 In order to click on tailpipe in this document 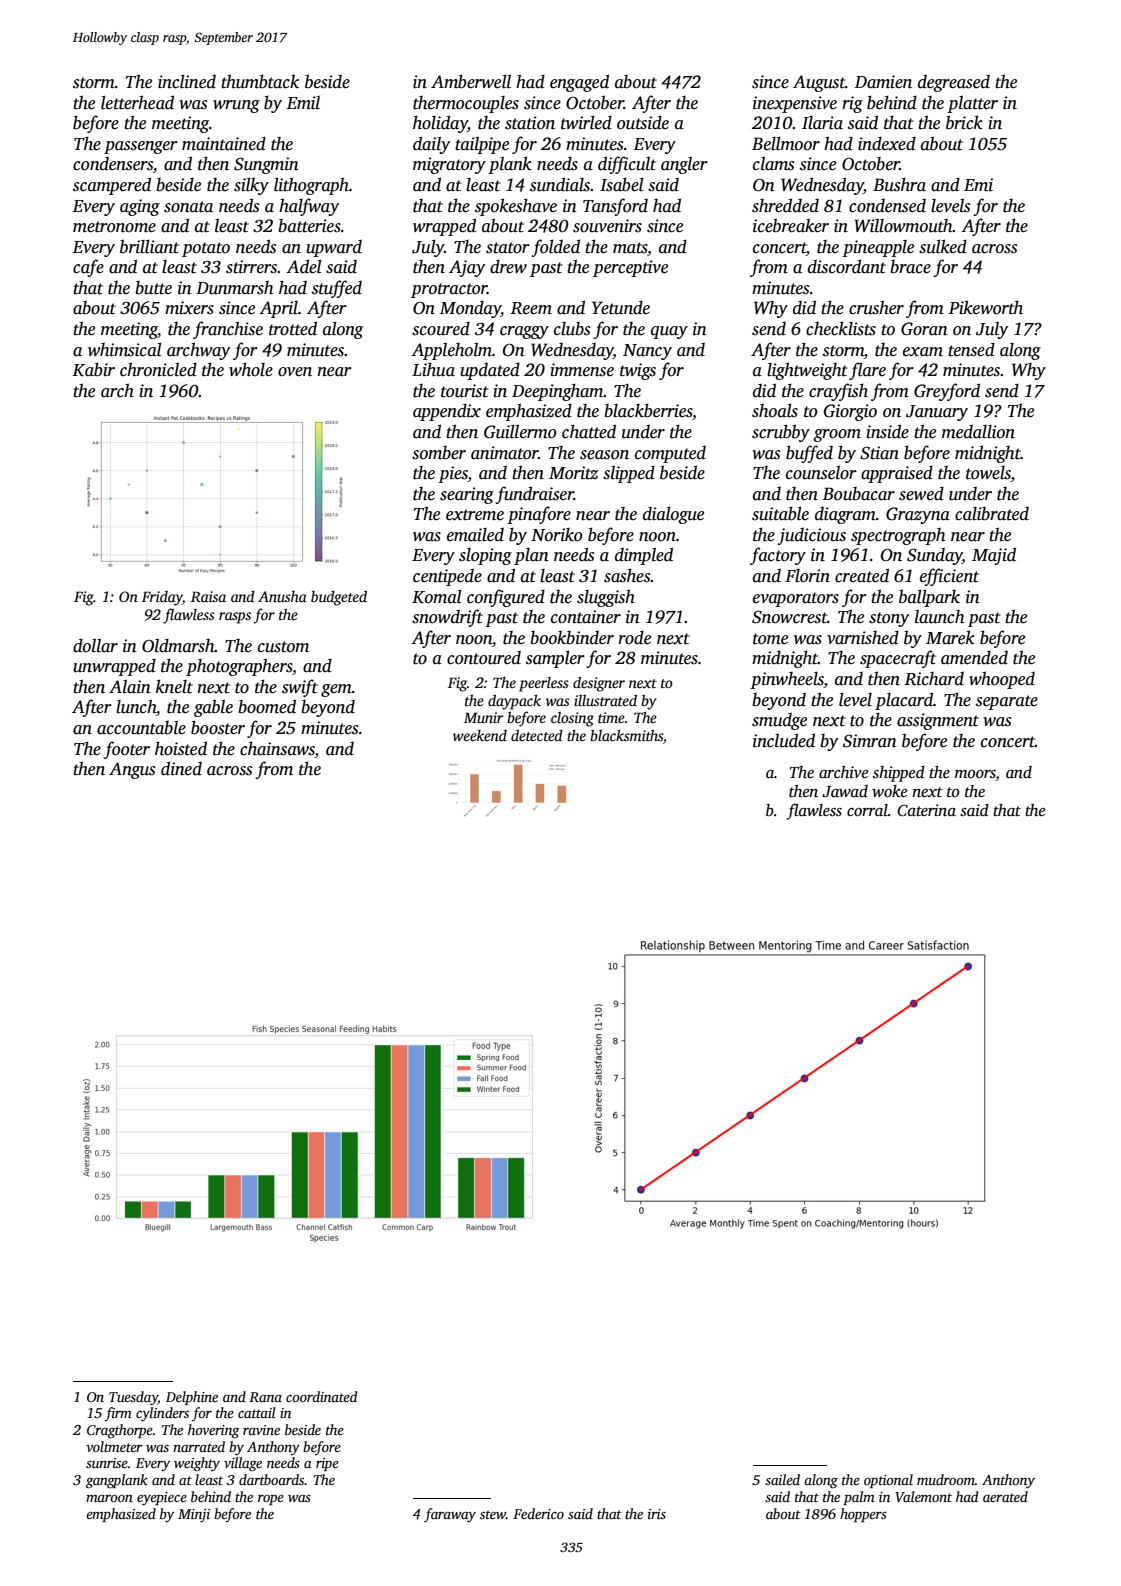, I will do `click(482, 145)`.
